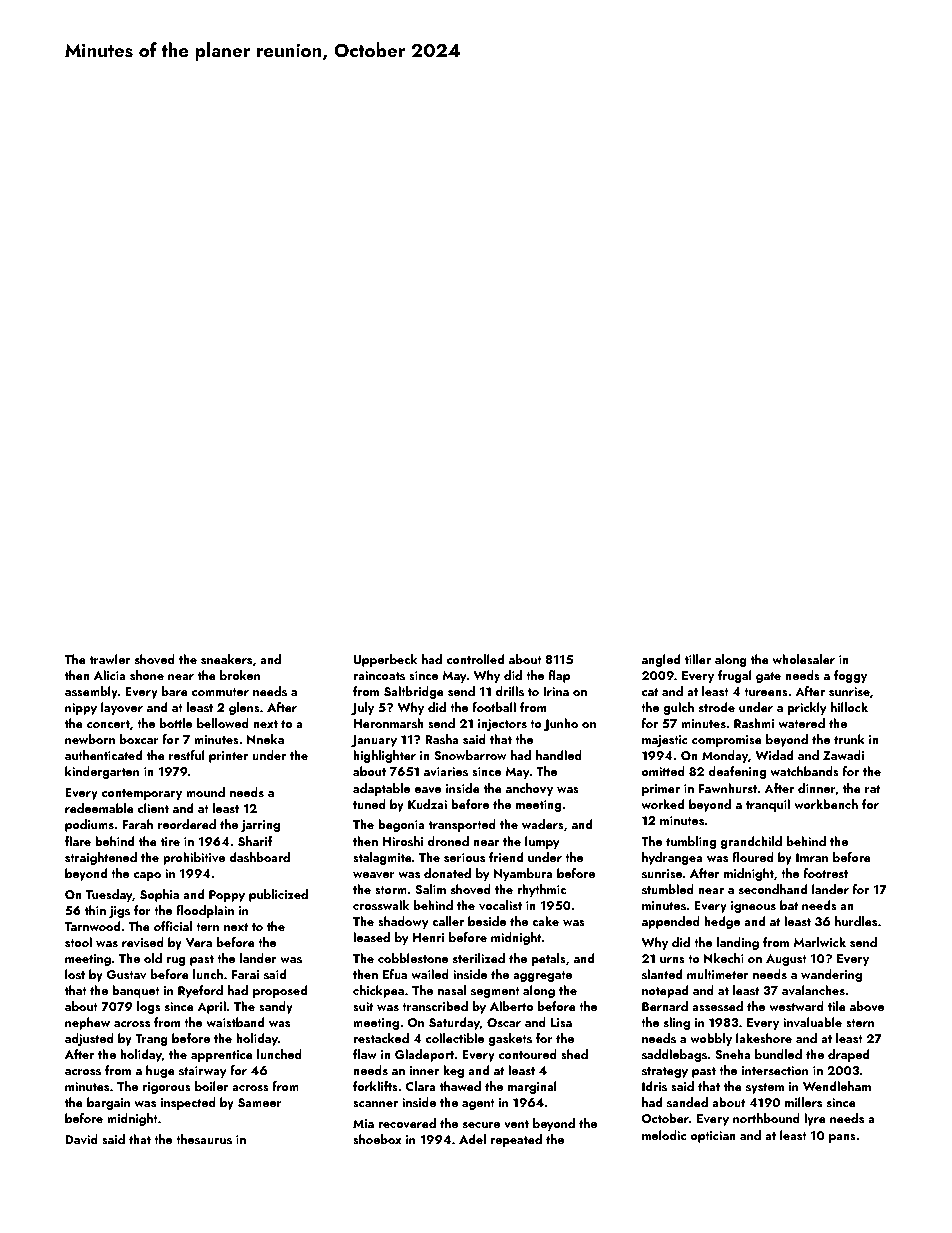 Image resolution: width=952 pixels, height=1233 pixels. Describe the element at coordinates (837, 1006) in the document. I see `tile` at that location.
